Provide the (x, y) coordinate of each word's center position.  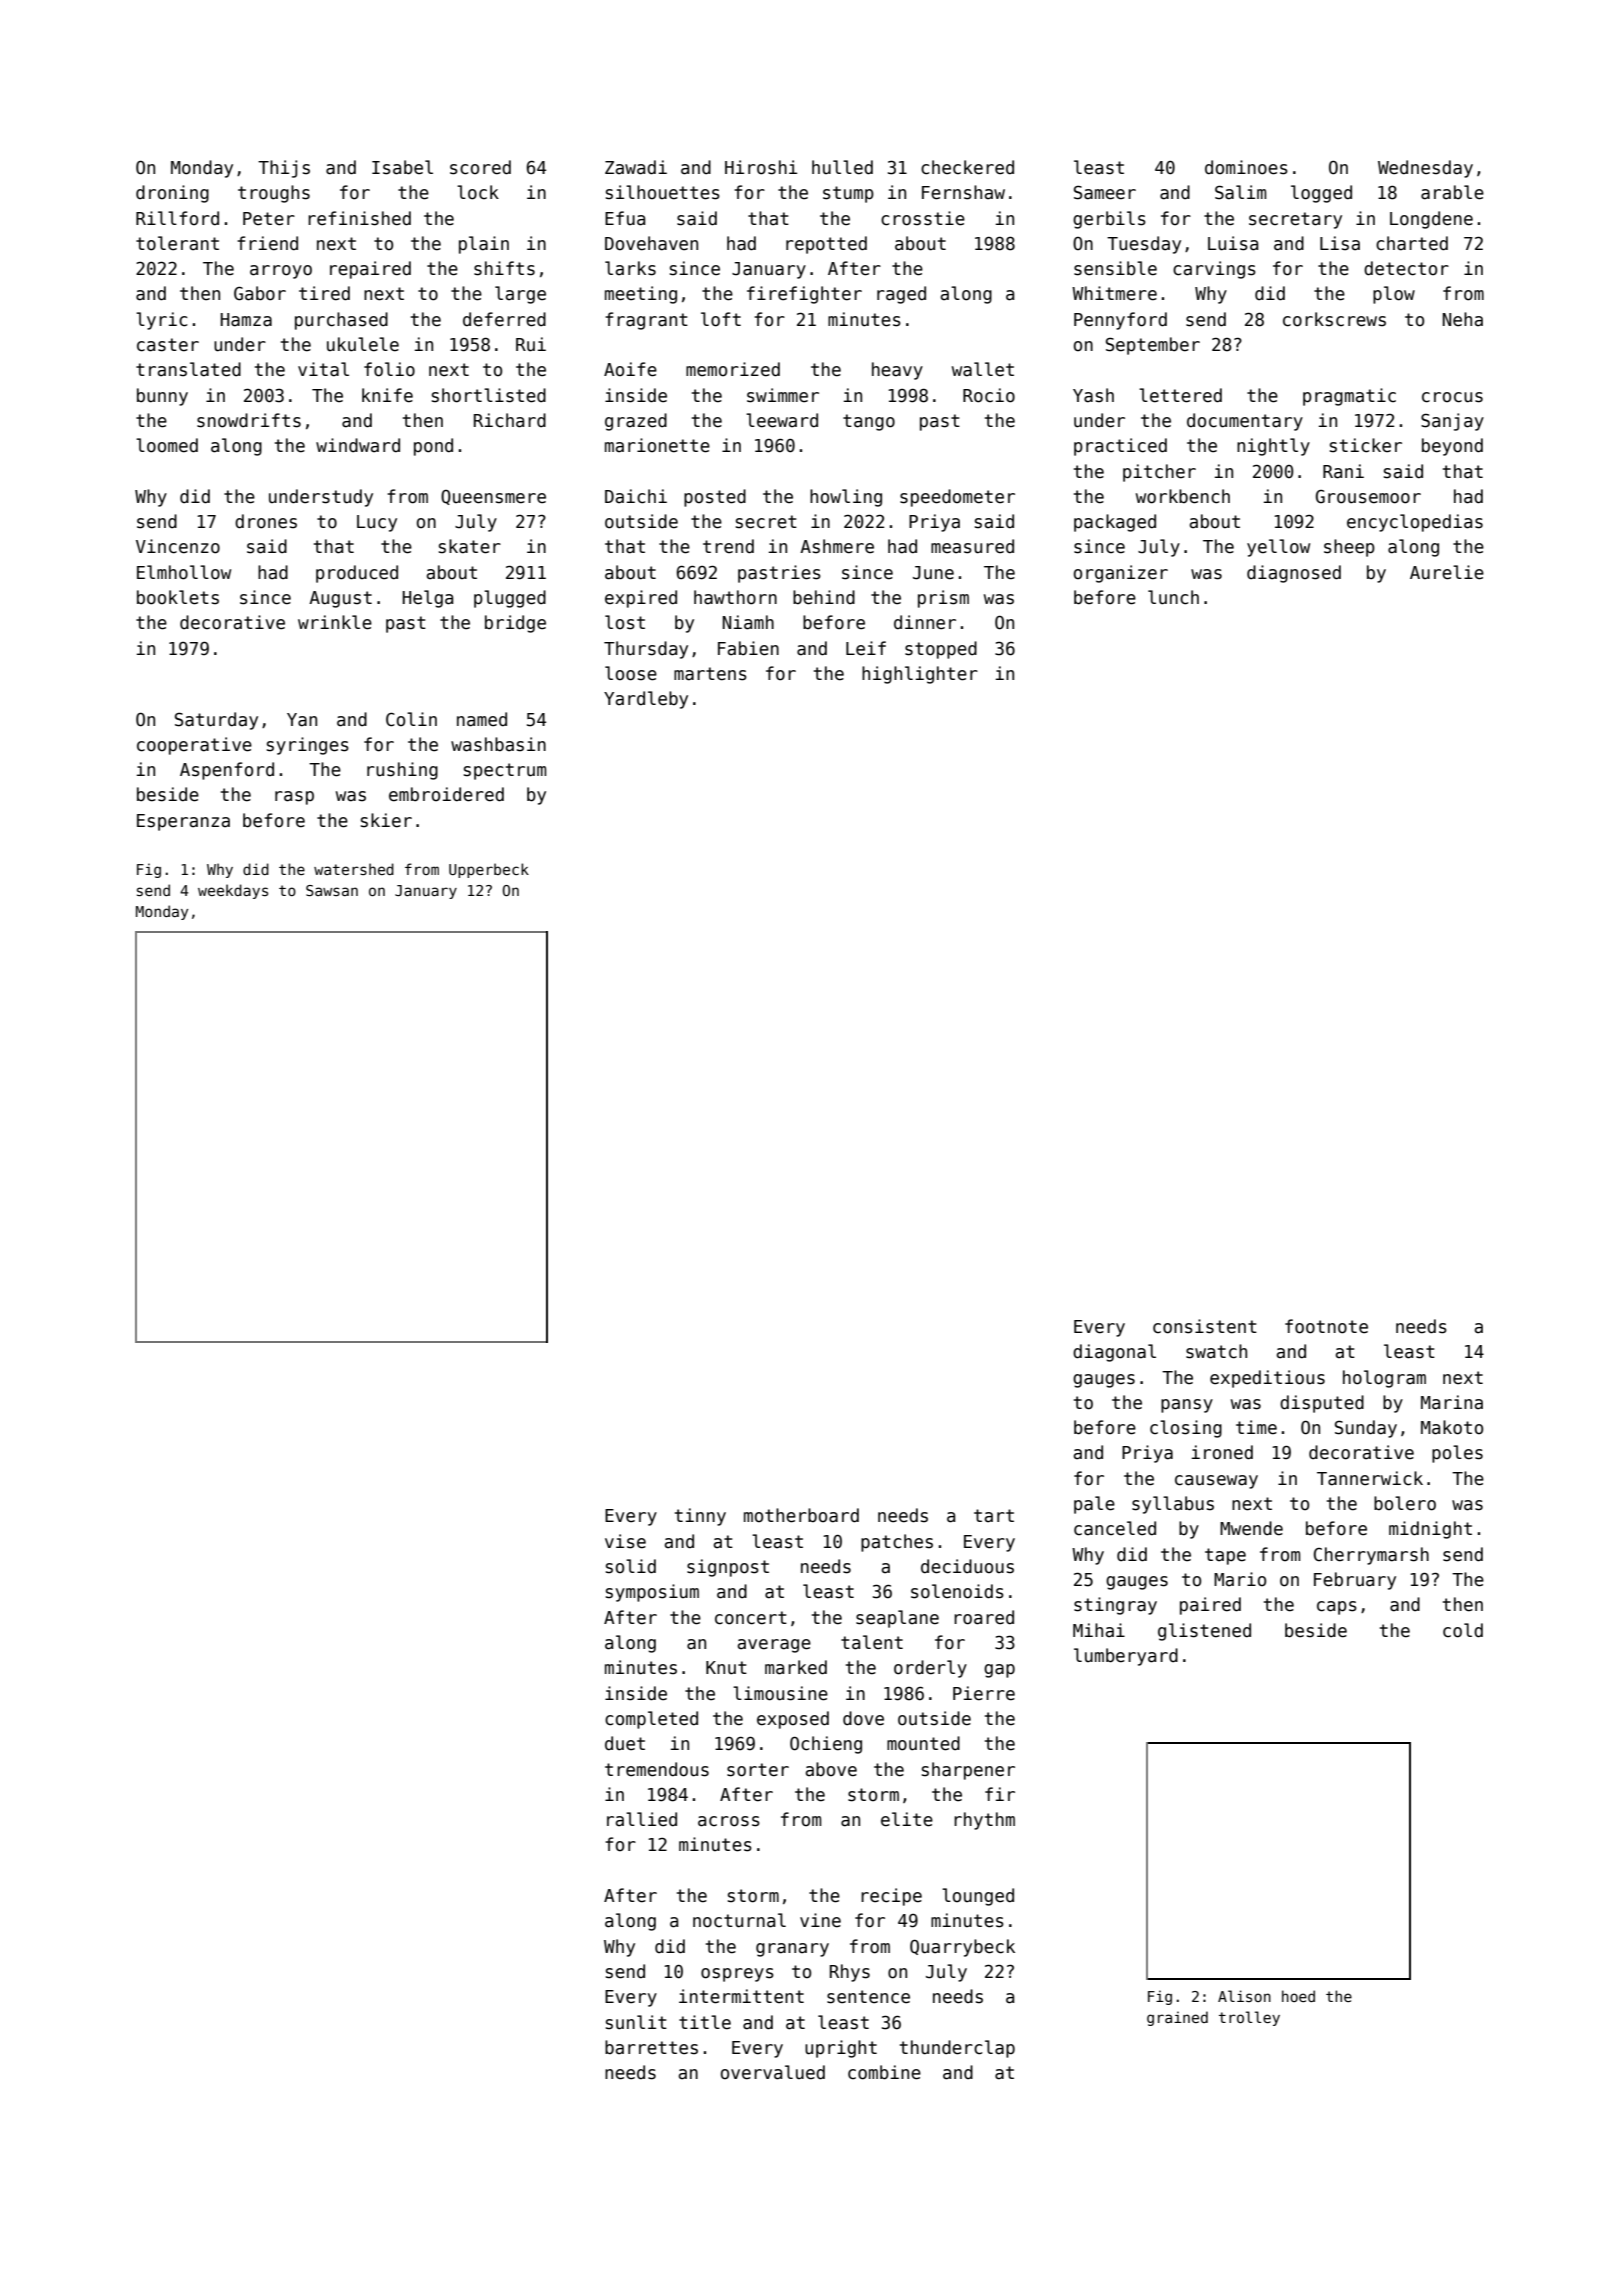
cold (1463, 1630)
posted (715, 498)
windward (358, 445)
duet (625, 1743)
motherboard (801, 1515)
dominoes (1246, 167)
